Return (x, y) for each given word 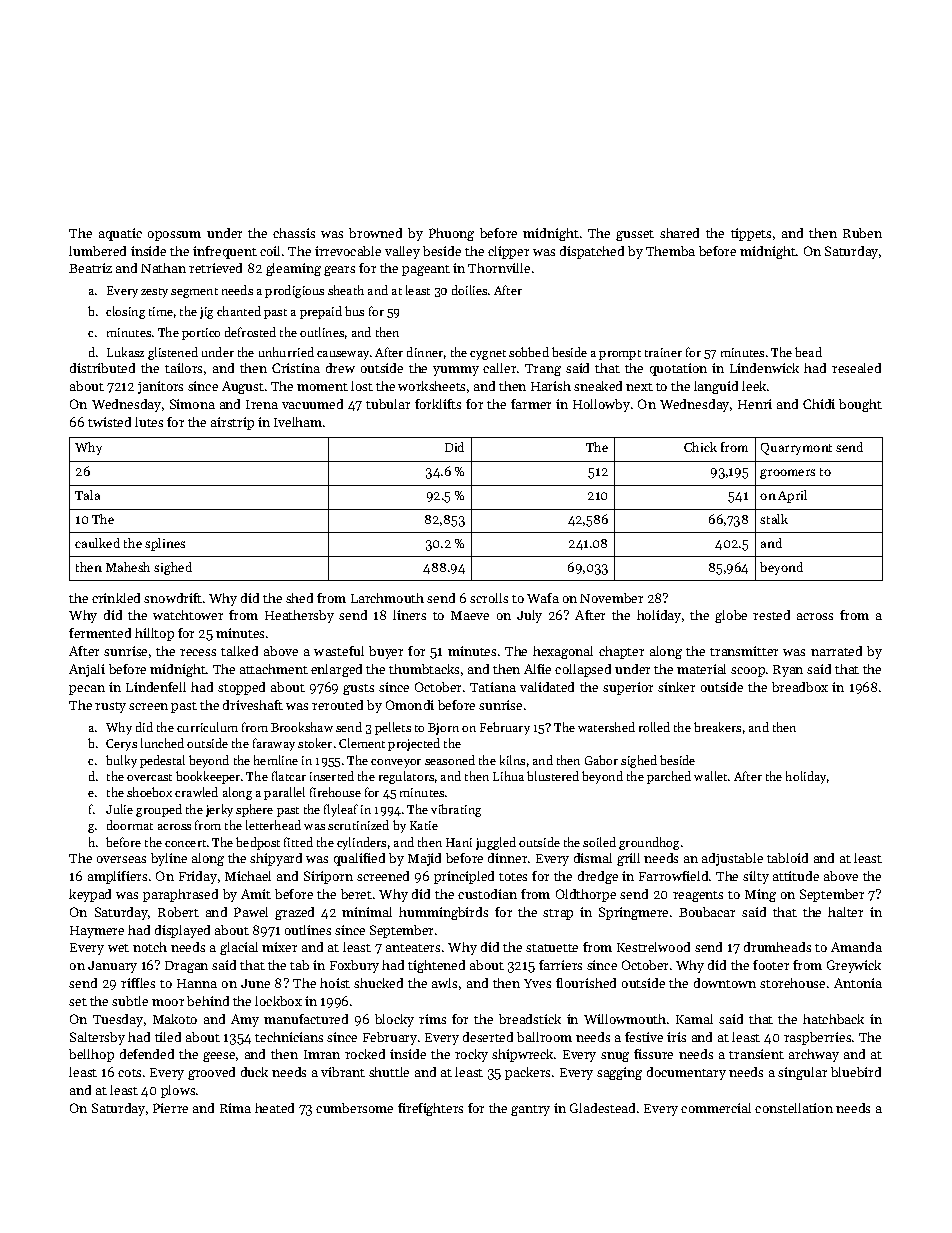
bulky (121, 761)
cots (129, 1073)
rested (771, 615)
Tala (87, 495)
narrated (836, 651)
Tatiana (493, 687)
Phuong (451, 234)
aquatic (120, 234)
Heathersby (299, 616)
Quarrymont (796, 449)
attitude (796, 876)
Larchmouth (387, 598)
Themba (670, 251)
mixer (279, 947)
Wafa (543, 598)
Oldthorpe (586, 895)
